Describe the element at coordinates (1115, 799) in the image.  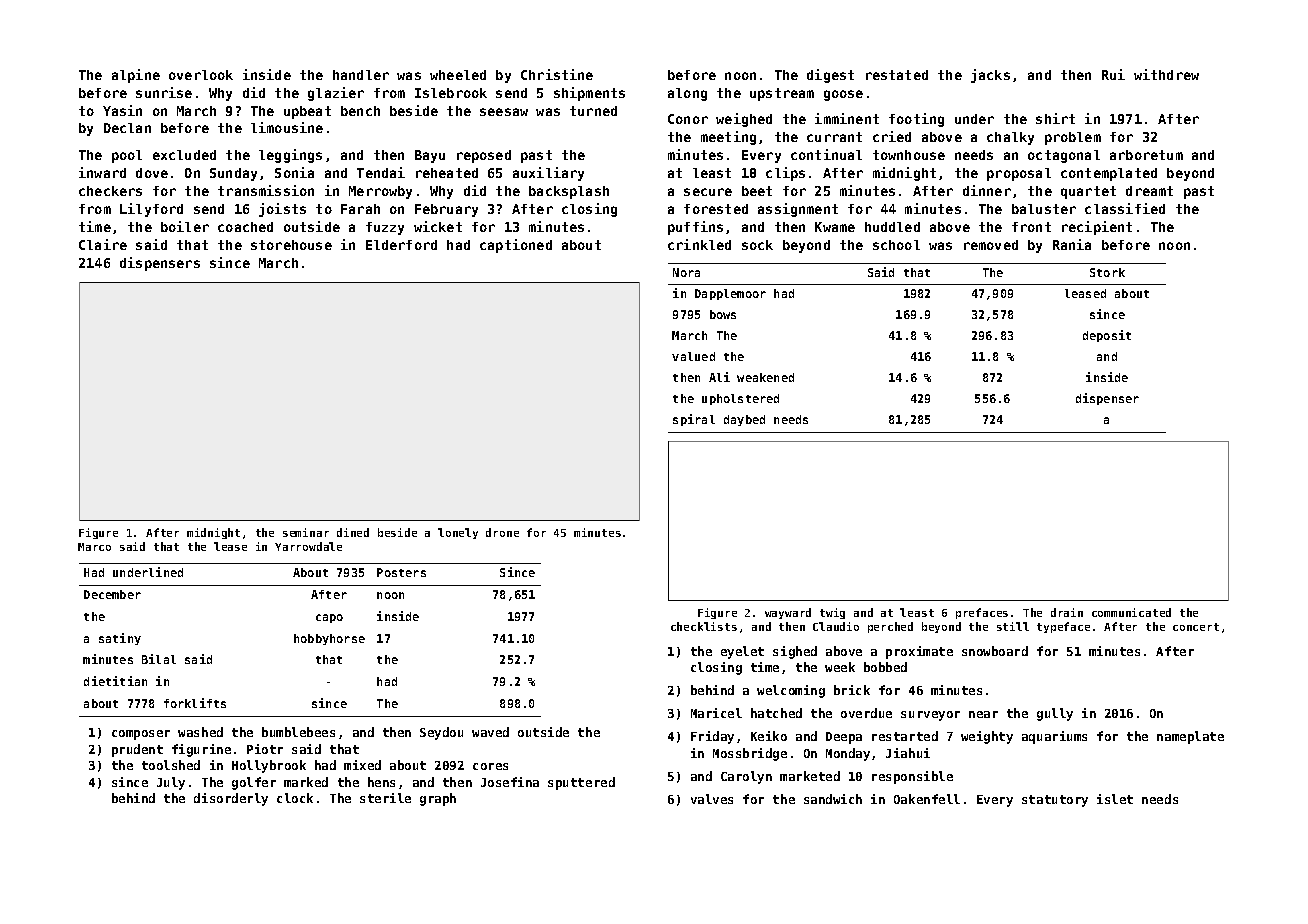
I see `islet` at that location.
